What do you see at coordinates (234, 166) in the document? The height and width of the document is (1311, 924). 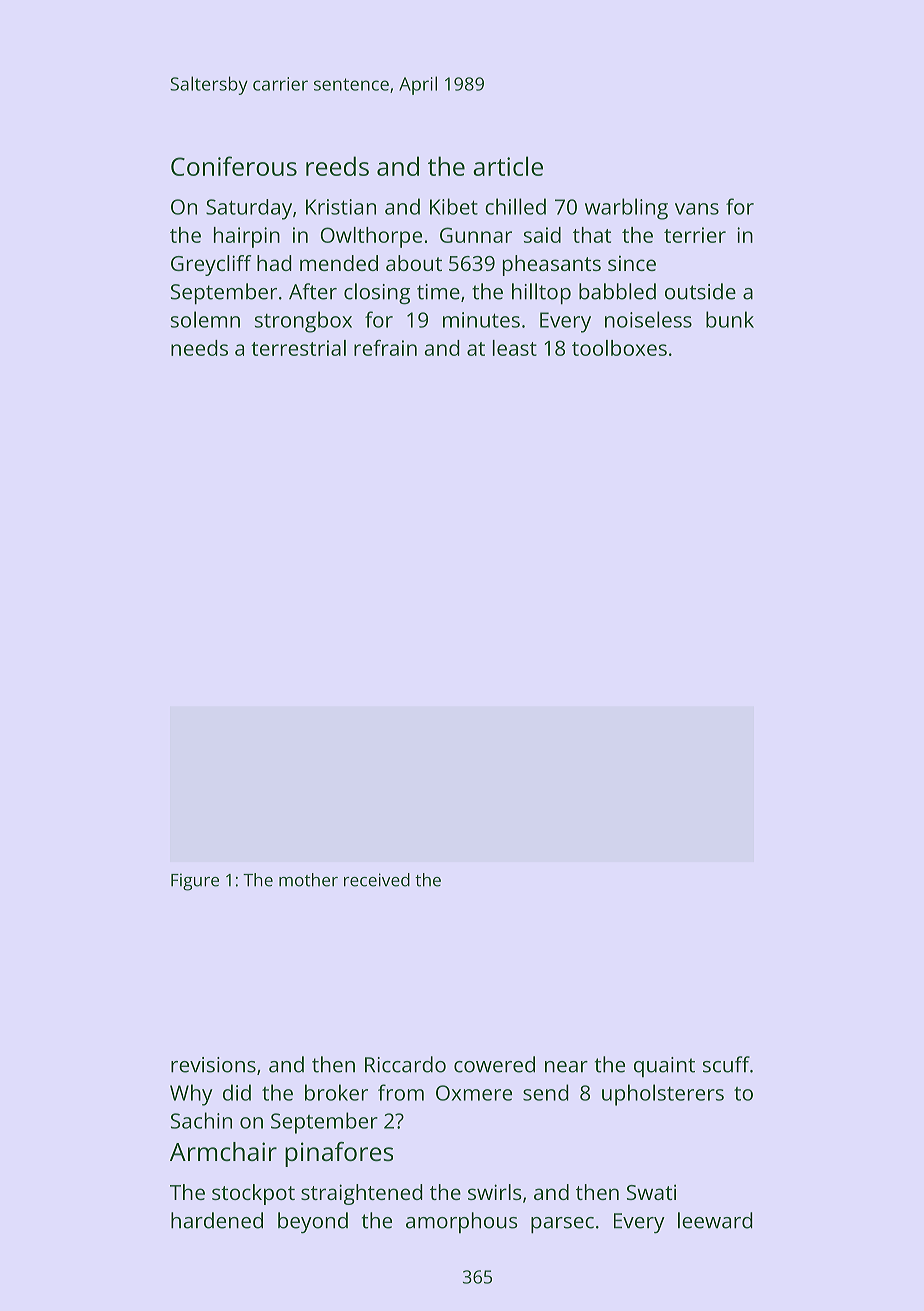 I see `Coniferous` at bounding box center [234, 166].
